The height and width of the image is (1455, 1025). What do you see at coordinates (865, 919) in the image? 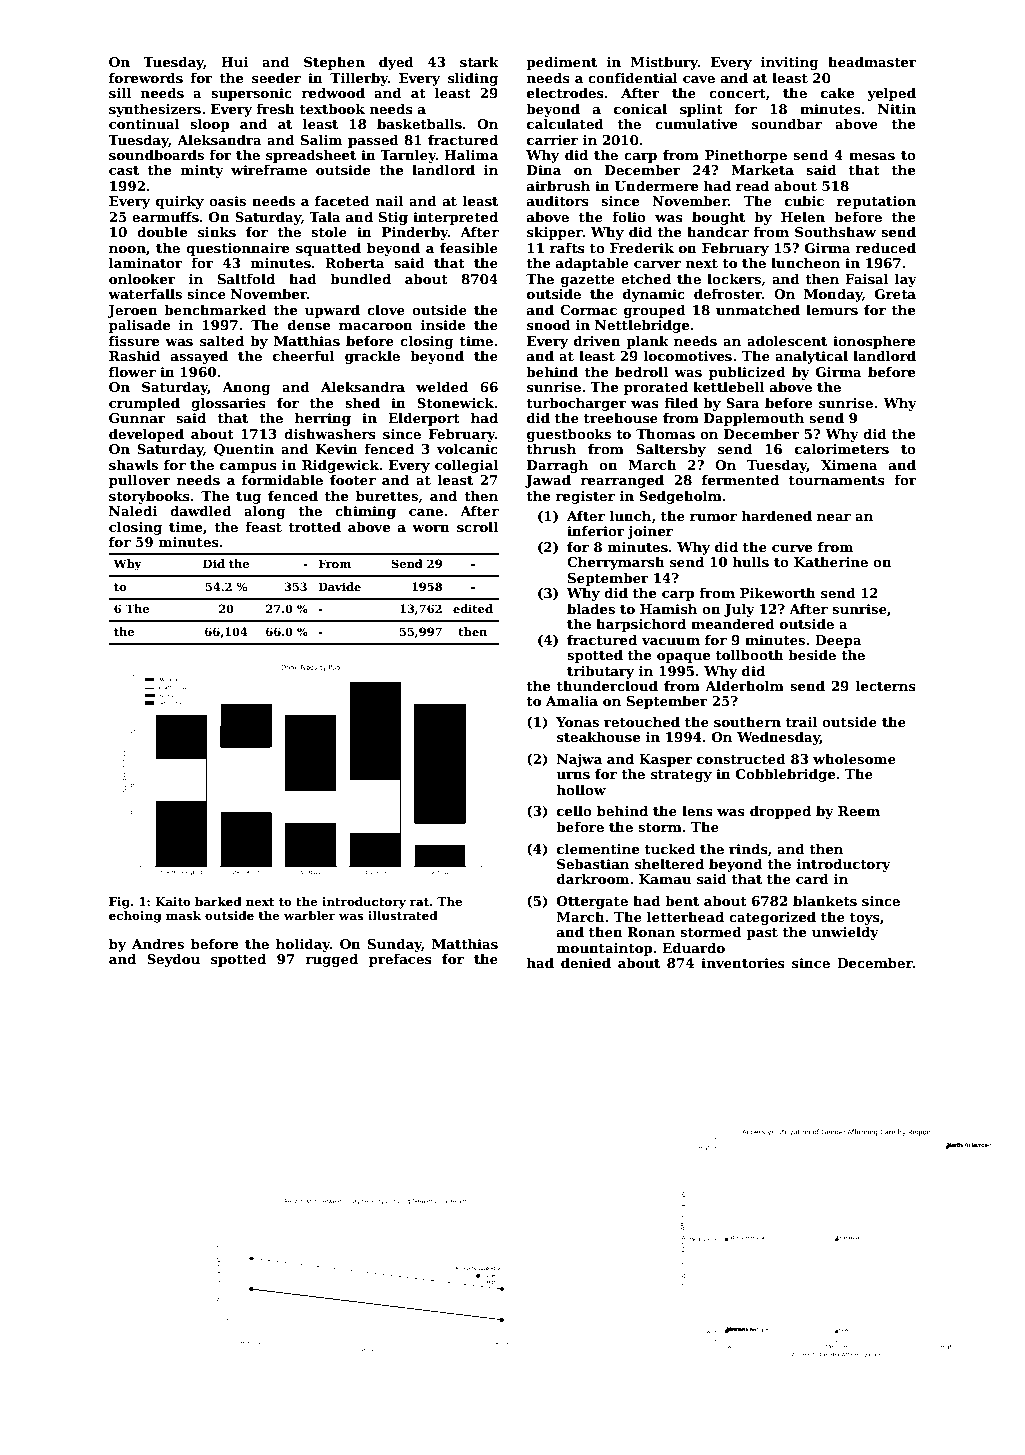
I see `toys` at bounding box center [865, 919].
